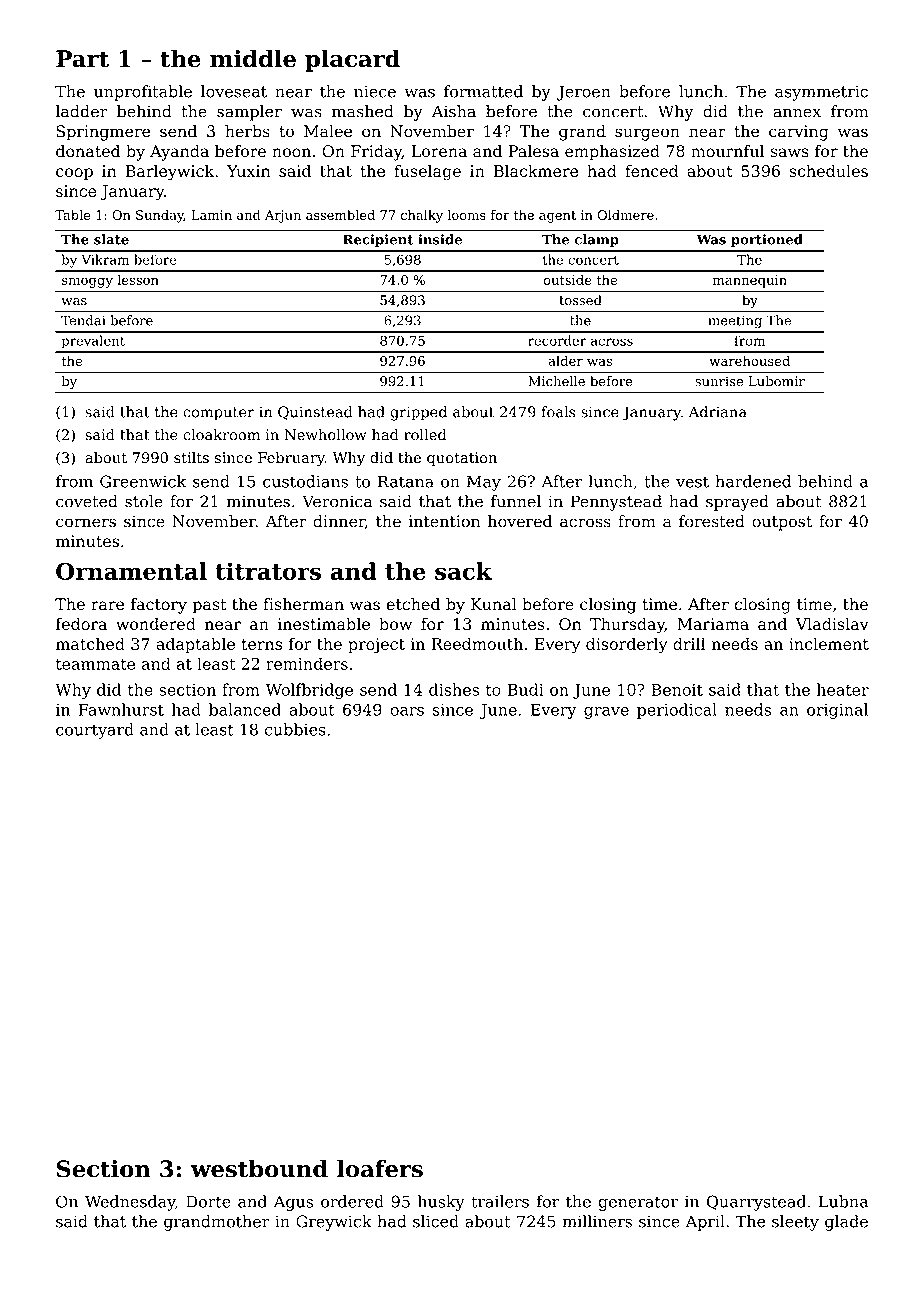 This screenshot has height=1308, width=924. Describe the element at coordinates (191, 458) in the screenshot. I see `stilts` at that location.
